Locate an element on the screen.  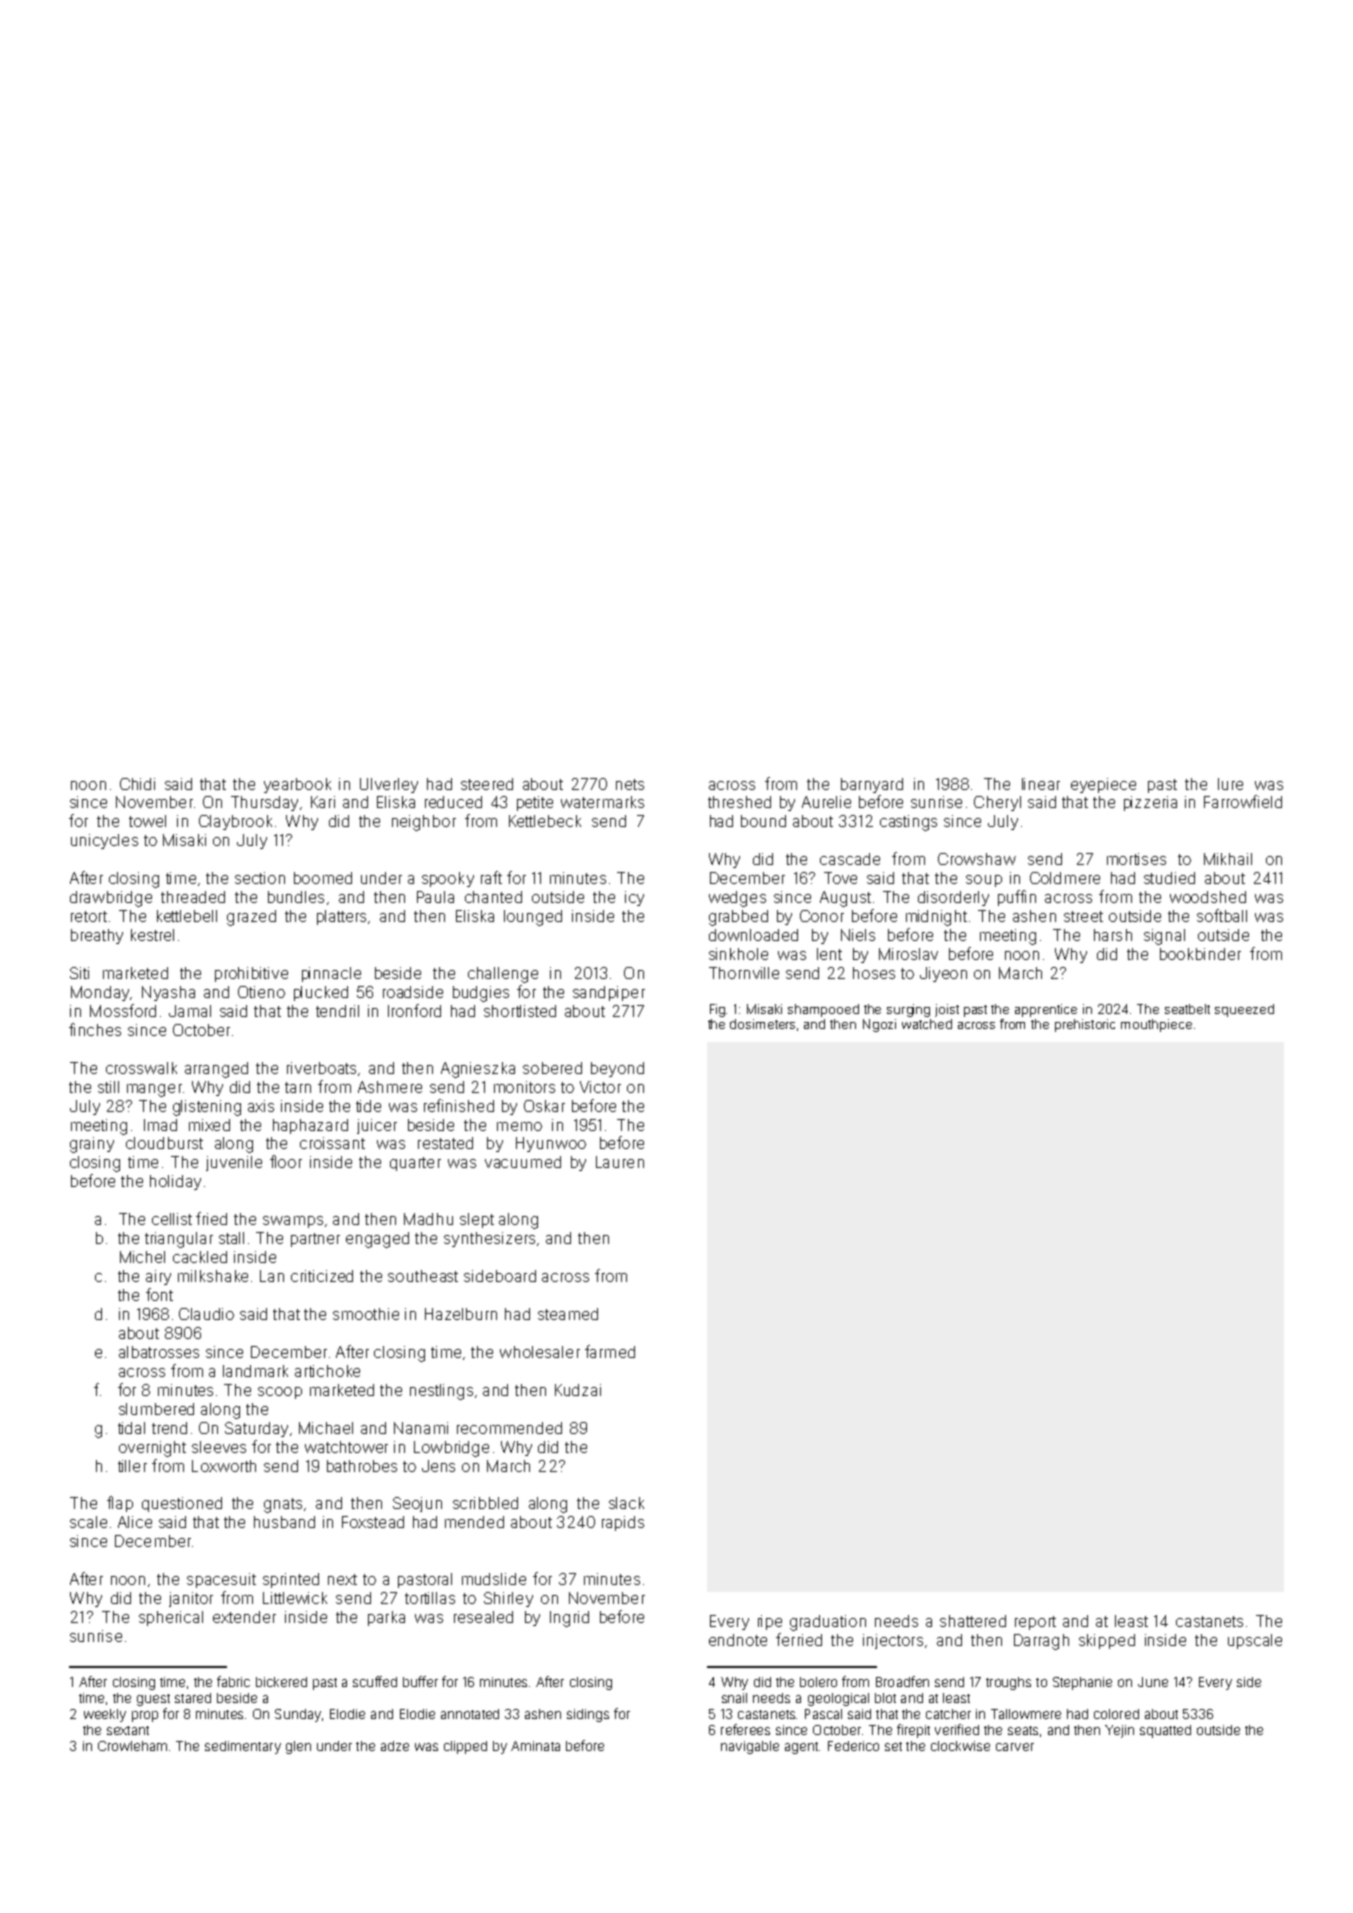
graduation is located at coordinates (828, 1623).
